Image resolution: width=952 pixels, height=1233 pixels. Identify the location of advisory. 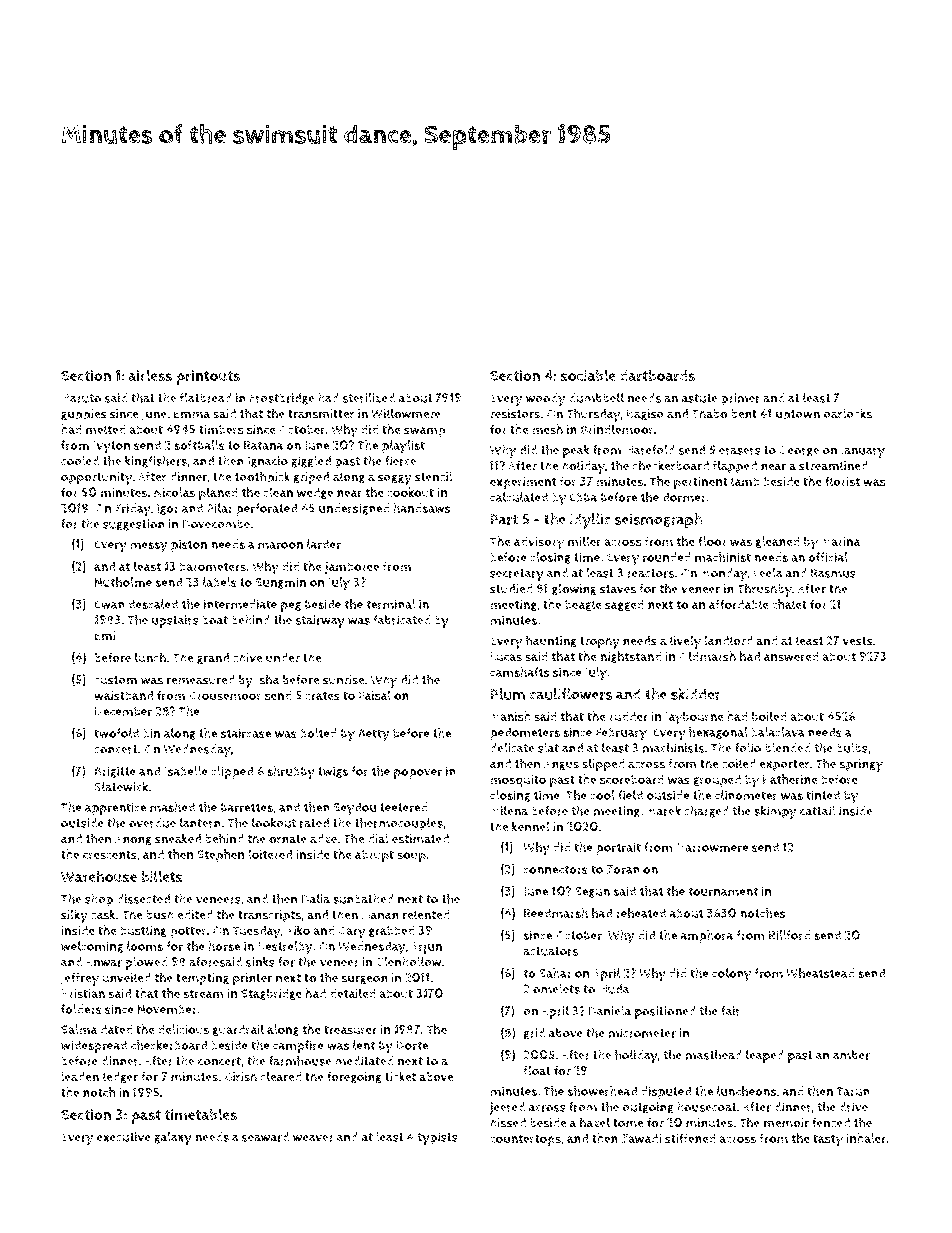
(539, 543).
